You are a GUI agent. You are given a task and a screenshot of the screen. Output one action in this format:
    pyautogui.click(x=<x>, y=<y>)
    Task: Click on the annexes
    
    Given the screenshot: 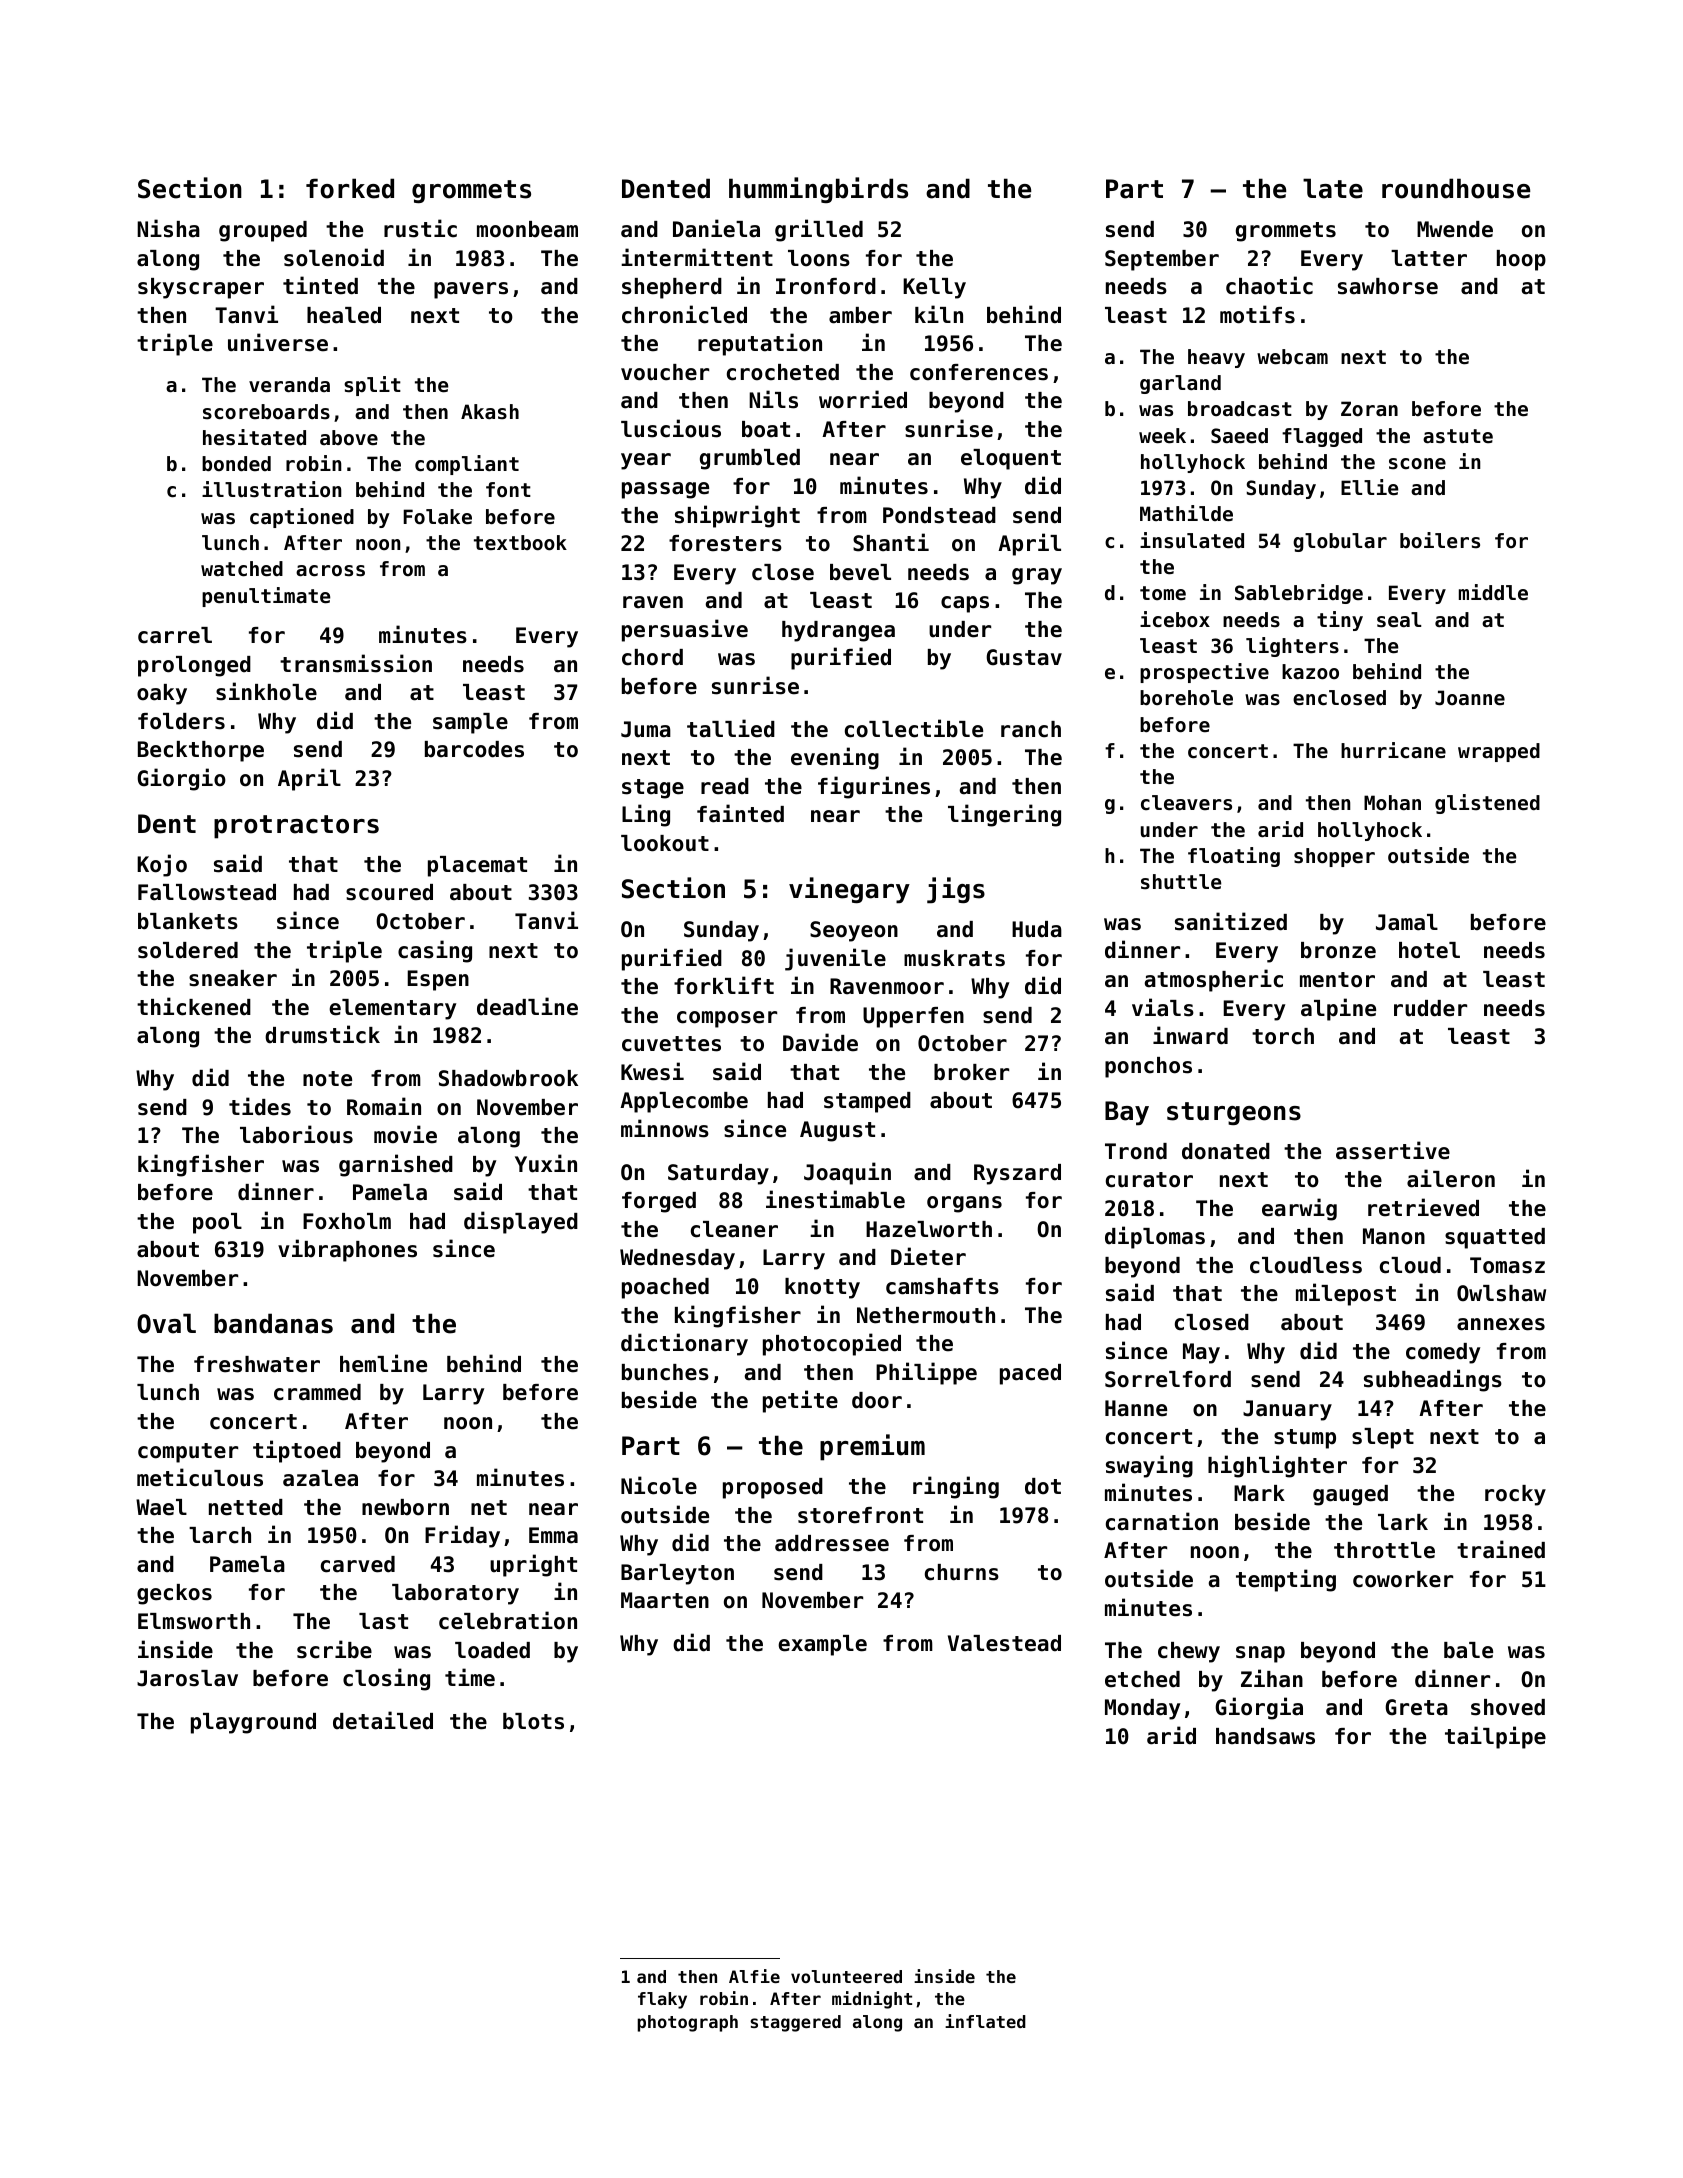 What is the action you would take?
    pyautogui.click(x=1501, y=1324)
